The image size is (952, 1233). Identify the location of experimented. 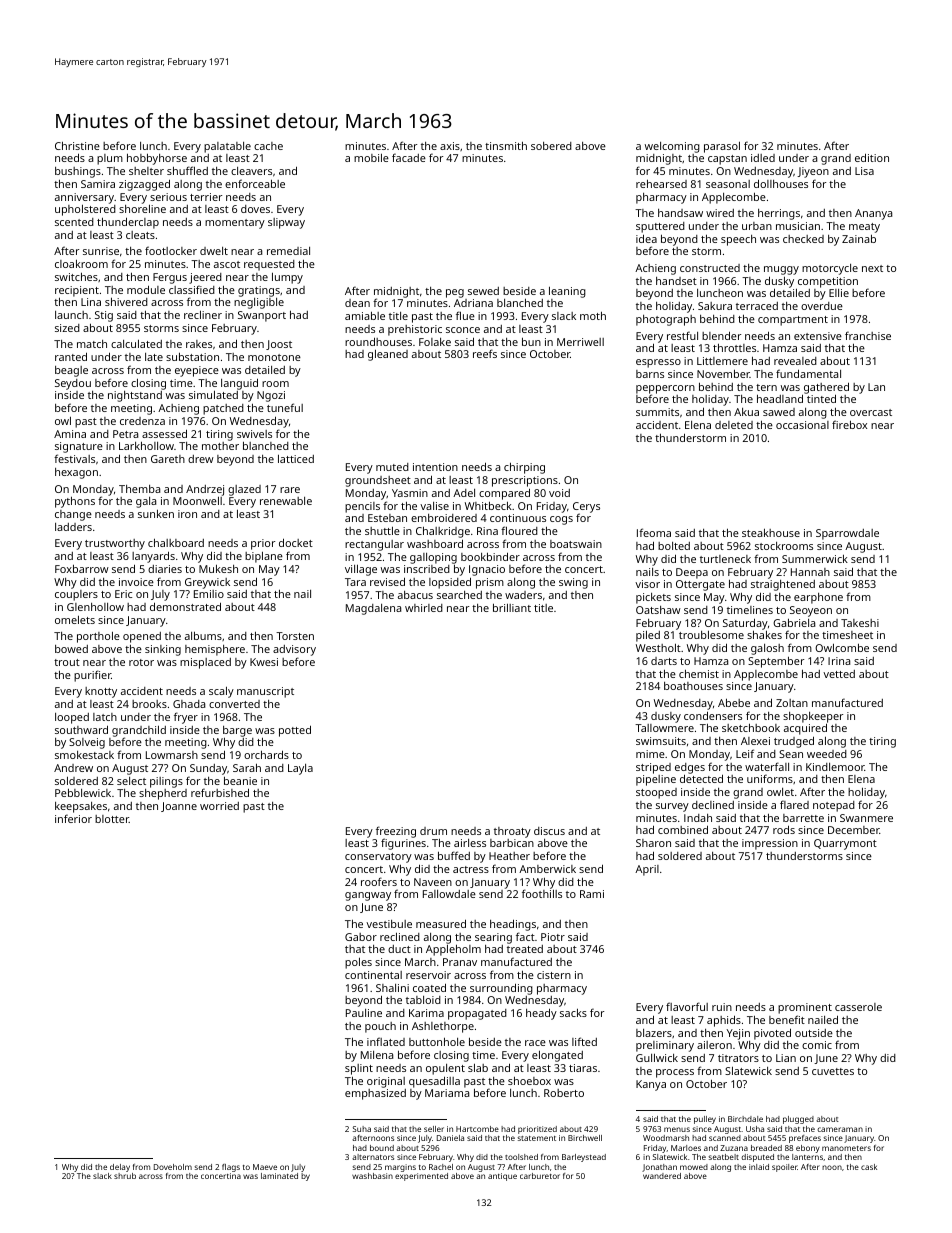
(421, 1177).
